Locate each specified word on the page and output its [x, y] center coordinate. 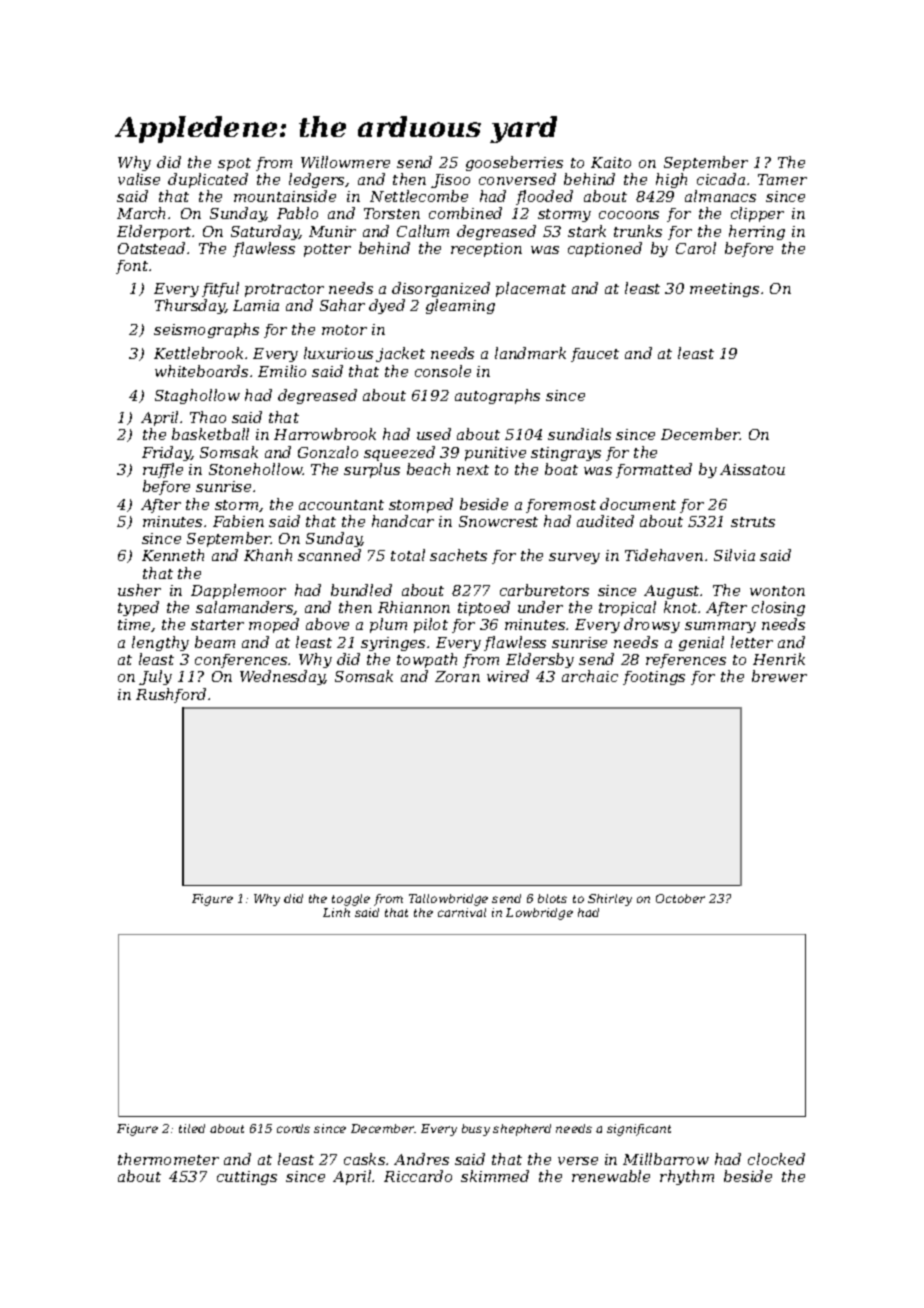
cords [293, 1128]
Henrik [779, 659]
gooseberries [514, 163]
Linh [336, 912]
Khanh [268, 555]
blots [552, 898]
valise [139, 179]
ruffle [163, 470]
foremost [561, 506]
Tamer [782, 179]
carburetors [544, 590]
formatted [654, 470]
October [680, 898]
